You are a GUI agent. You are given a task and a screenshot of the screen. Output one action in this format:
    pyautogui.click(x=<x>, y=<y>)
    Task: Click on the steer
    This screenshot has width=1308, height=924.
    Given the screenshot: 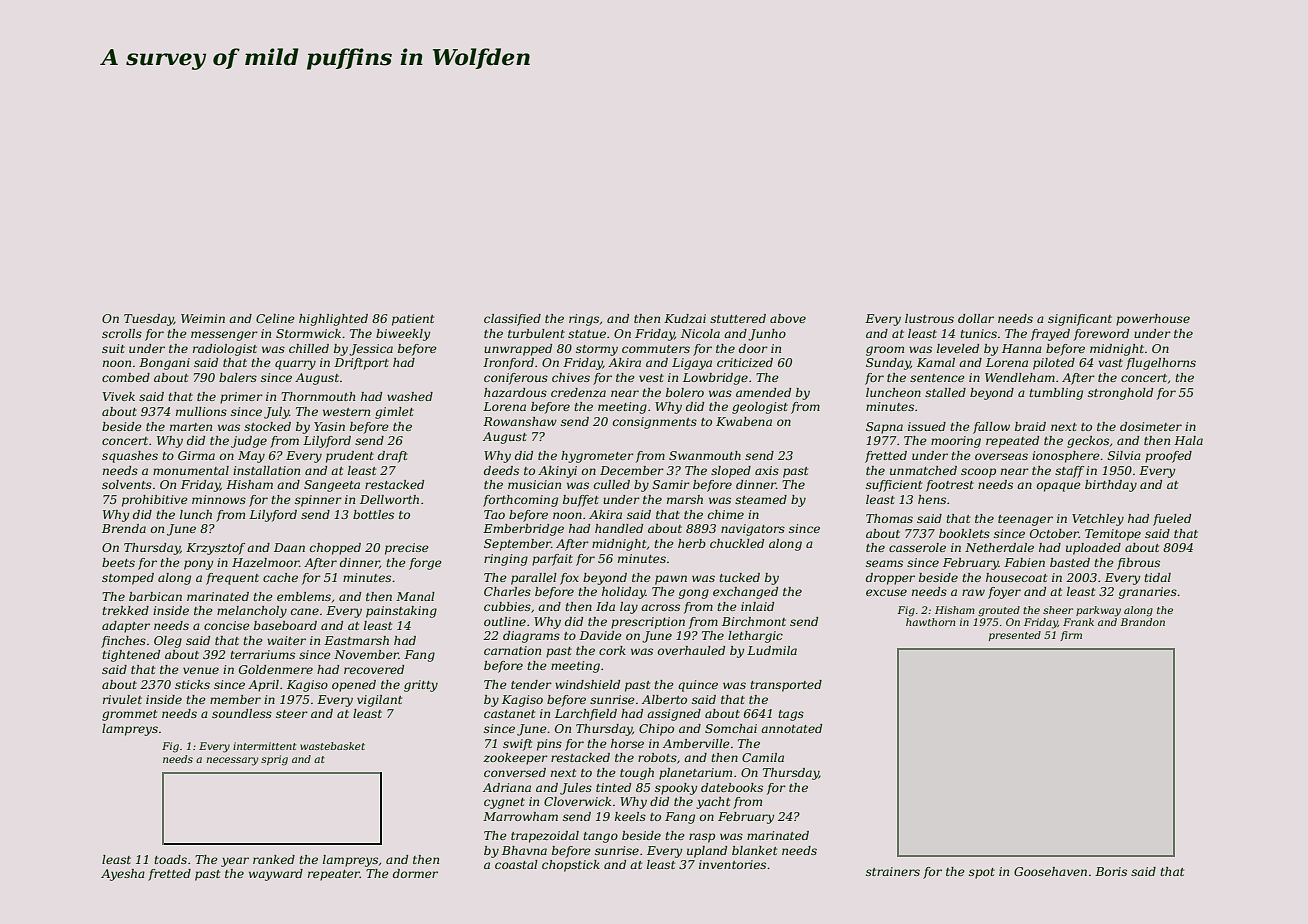 What is the action you would take?
    pyautogui.click(x=292, y=714)
